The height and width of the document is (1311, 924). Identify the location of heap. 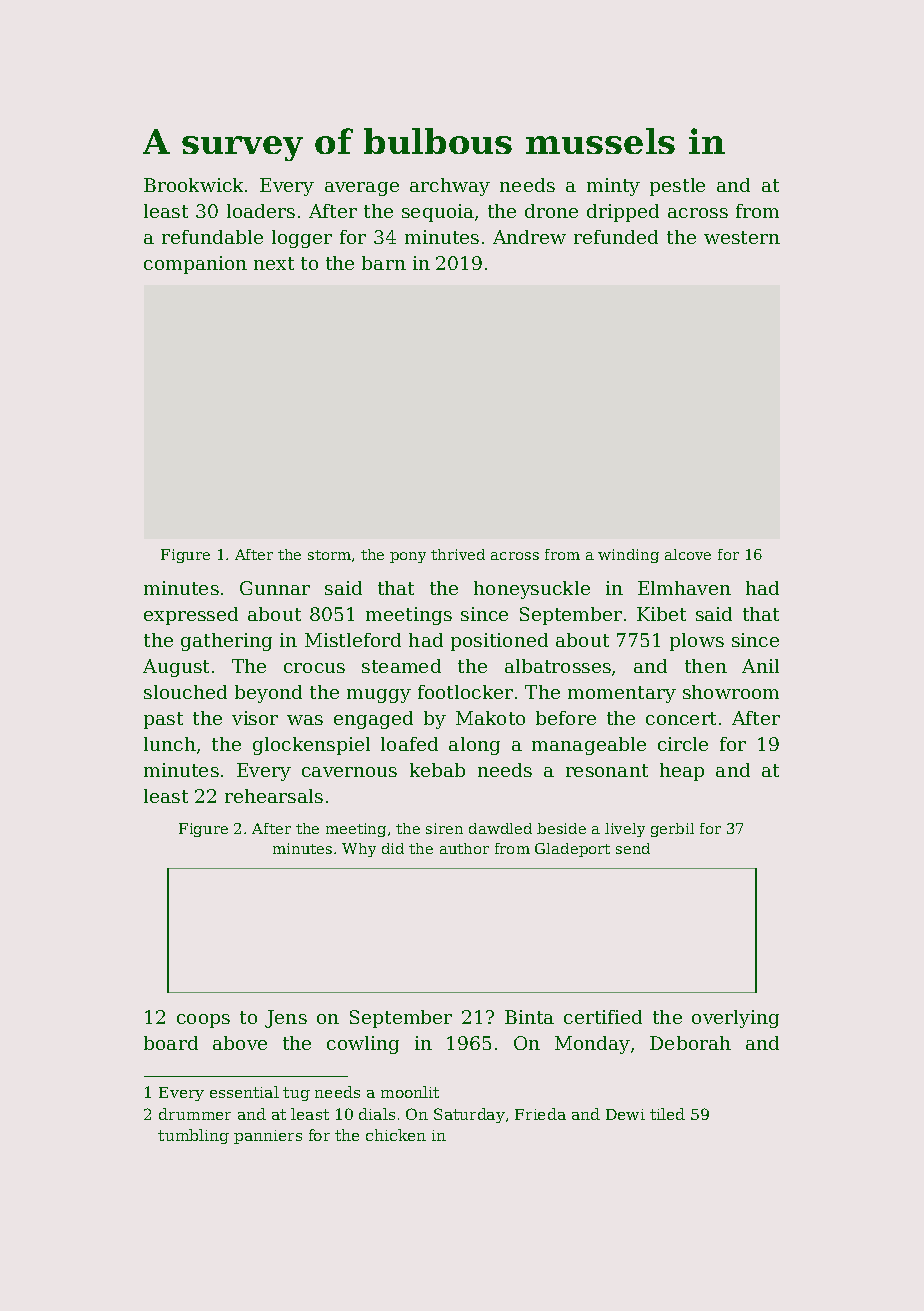
(682, 772).
